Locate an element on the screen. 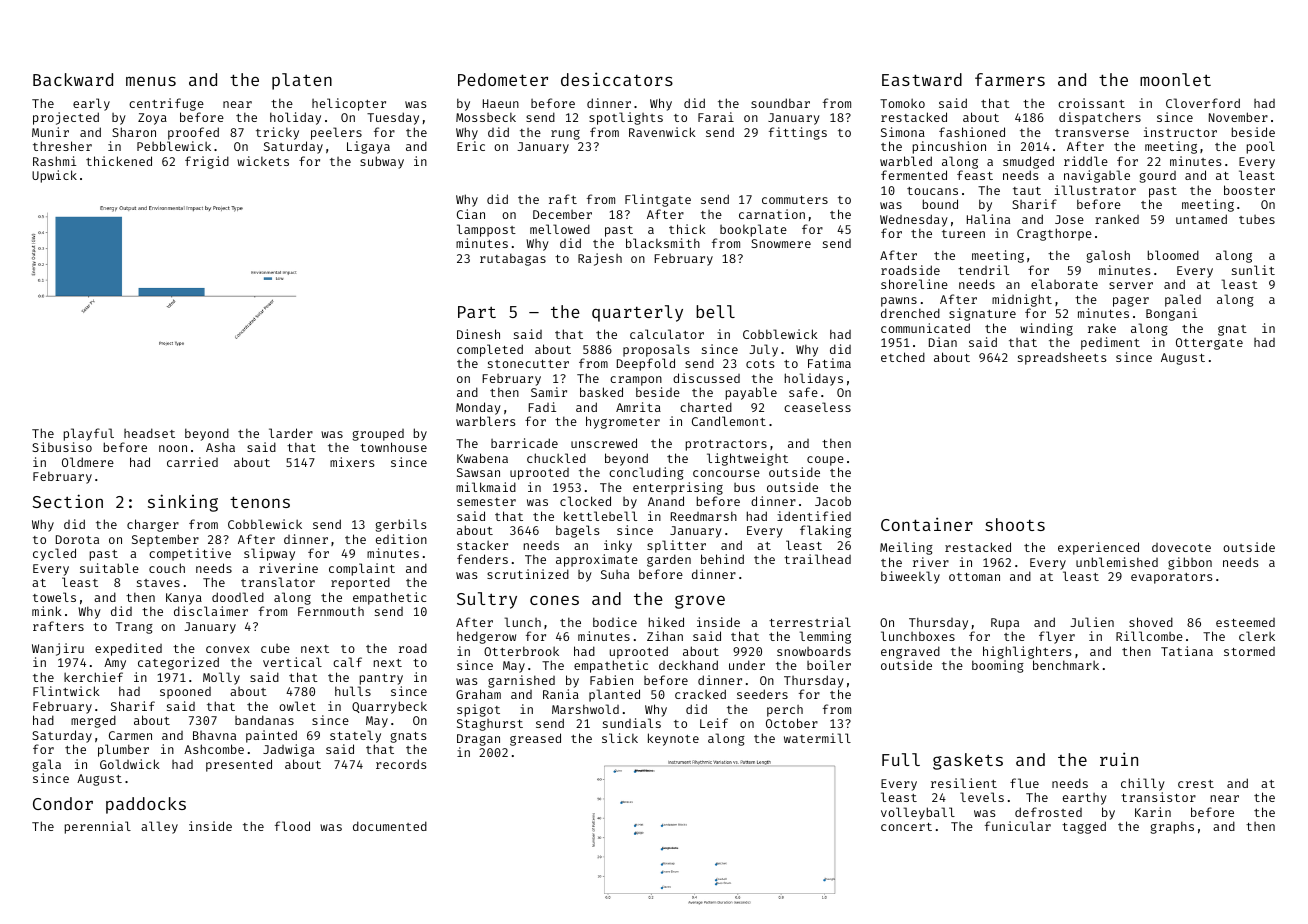  Upwick is located at coordinates (54, 176).
